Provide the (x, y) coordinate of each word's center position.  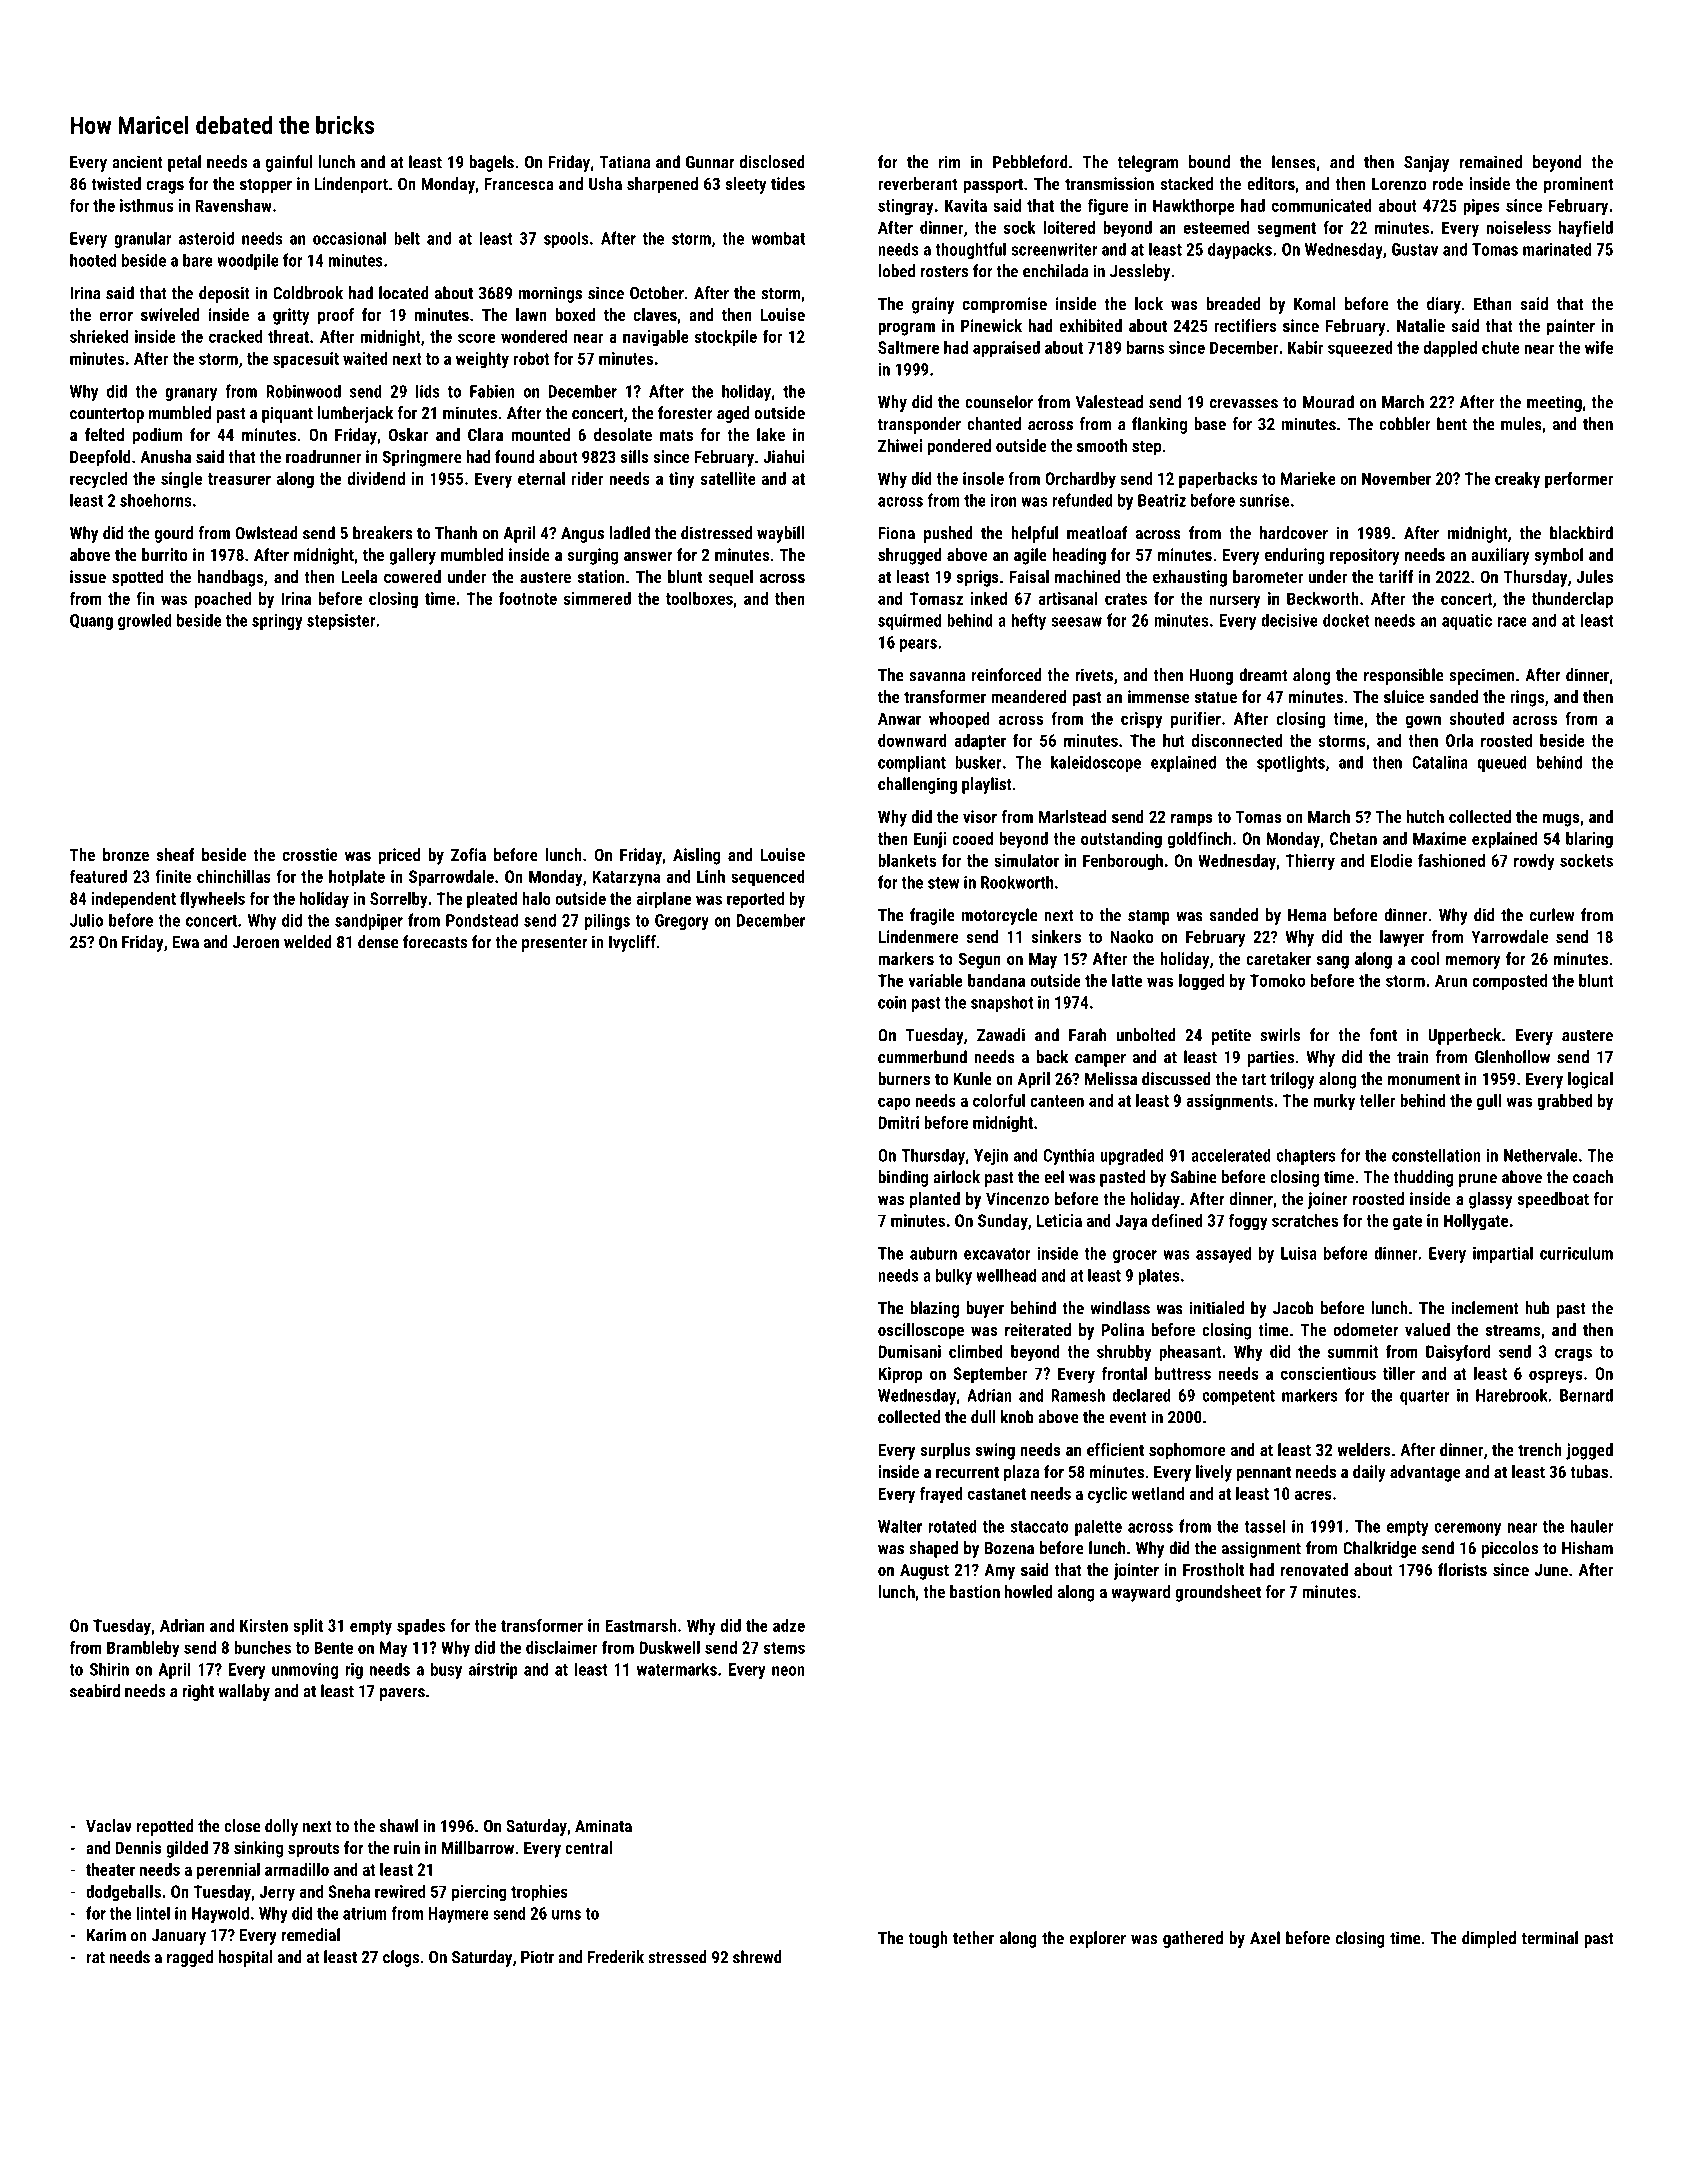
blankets (907, 860)
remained (1490, 162)
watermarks (677, 1669)
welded (308, 942)
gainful (289, 163)
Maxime (1439, 838)
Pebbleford (1030, 162)
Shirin (109, 1669)
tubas (1589, 1471)
